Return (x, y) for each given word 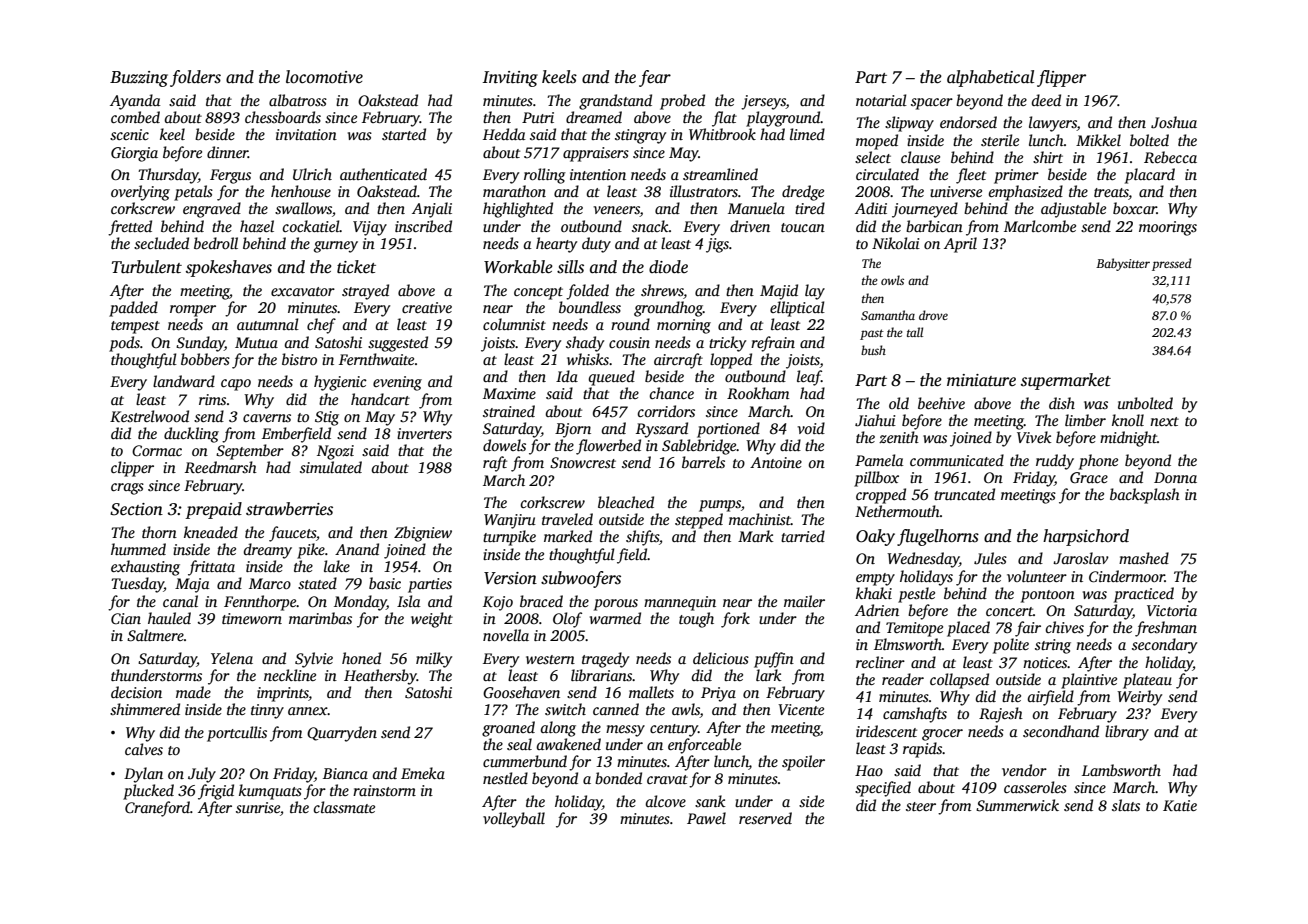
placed (968, 629)
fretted (130, 228)
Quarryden (342, 734)
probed (682, 102)
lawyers (1053, 124)
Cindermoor (1127, 576)
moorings (1168, 228)
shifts (642, 538)
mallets (651, 692)
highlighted (518, 210)
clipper (132, 469)
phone (1098, 462)
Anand (357, 549)
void (811, 428)
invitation (306, 134)
